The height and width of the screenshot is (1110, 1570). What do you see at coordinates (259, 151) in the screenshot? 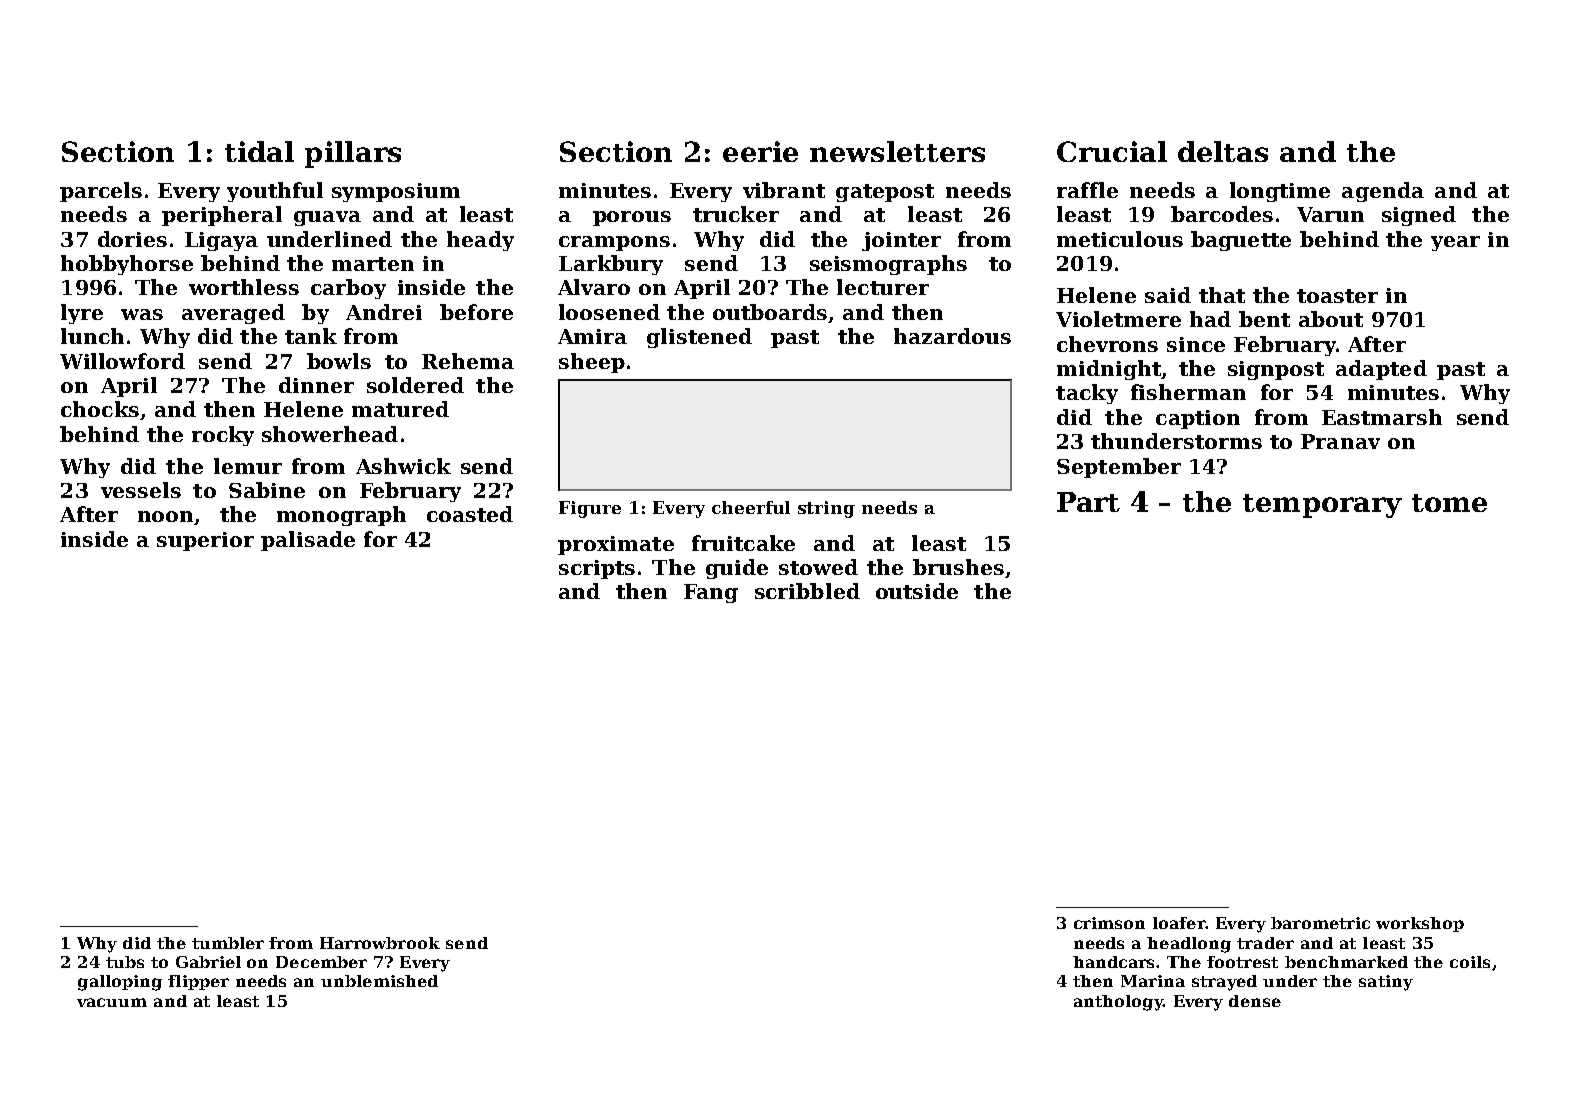
I see `tidal` at bounding box center [259, 151].
